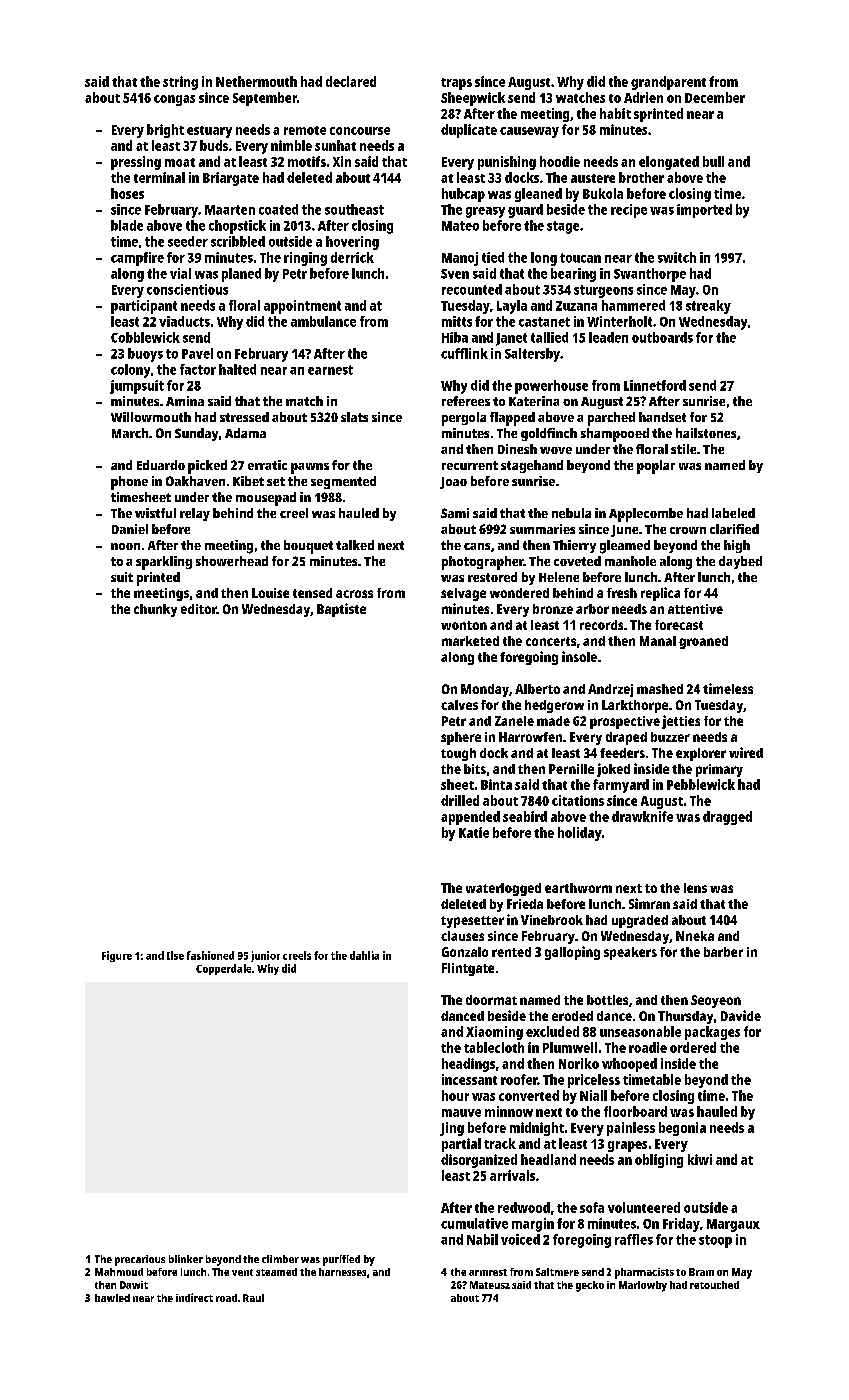  What do you see at coordinates (580, 97) in the screenshot?
I see `watches` at bounding box center [580, 97].
